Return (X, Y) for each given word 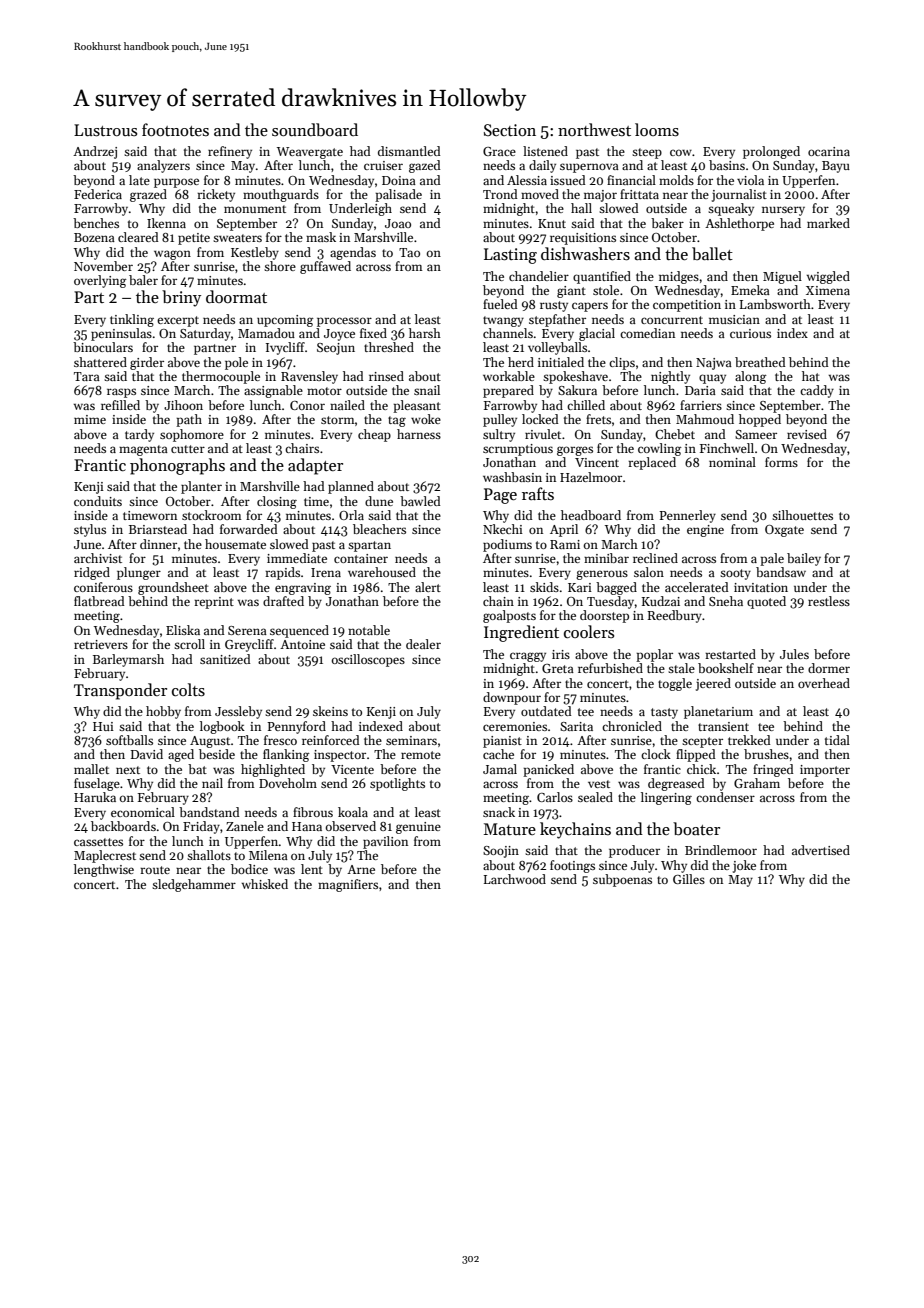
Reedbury (675, 616)
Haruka (95, 797)
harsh (425, 333)
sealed (595, 797)
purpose (176, 183)
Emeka (750, 290)
